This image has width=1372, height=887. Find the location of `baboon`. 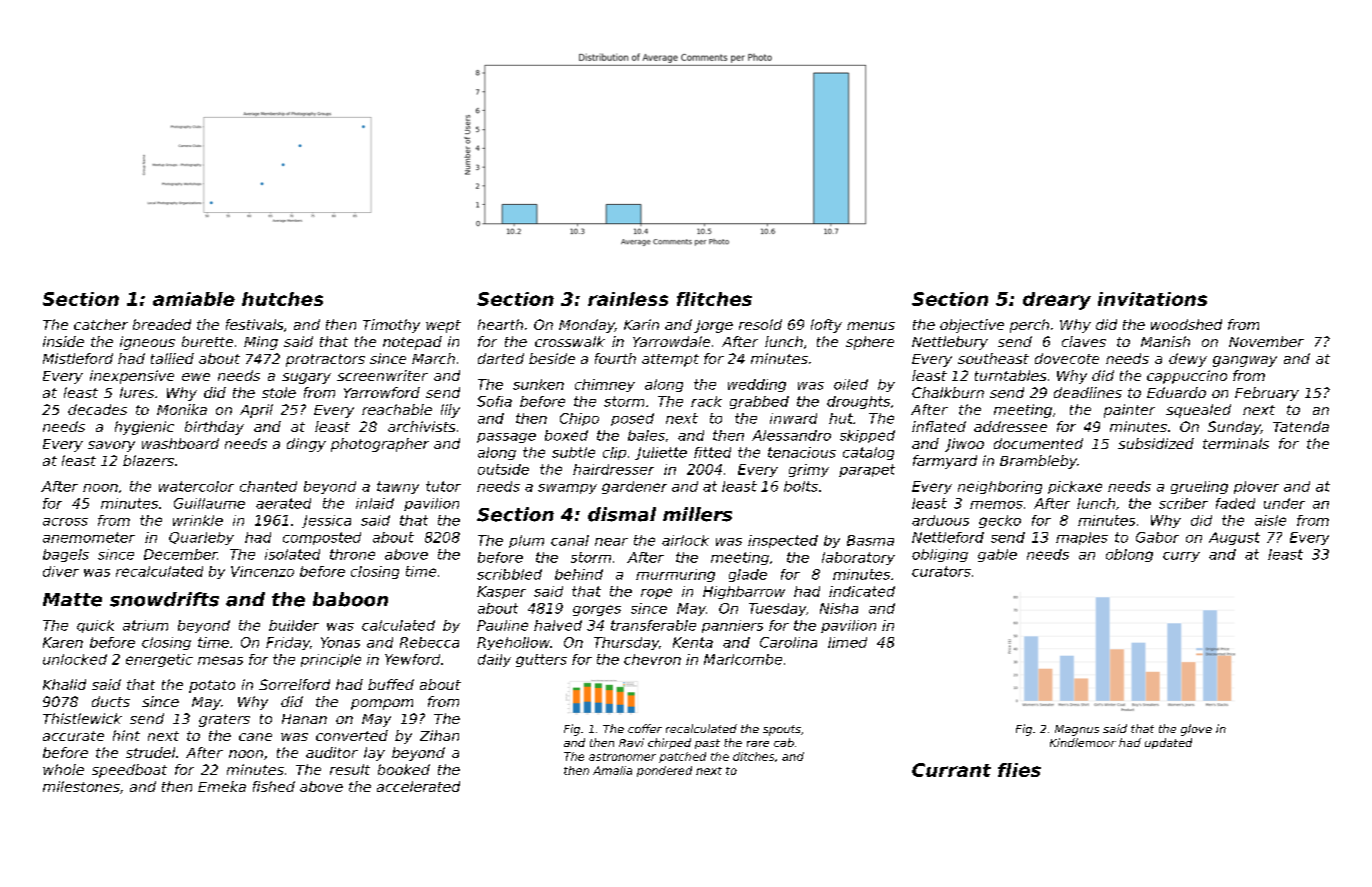

baboon is located at coordinates (350, 599).
